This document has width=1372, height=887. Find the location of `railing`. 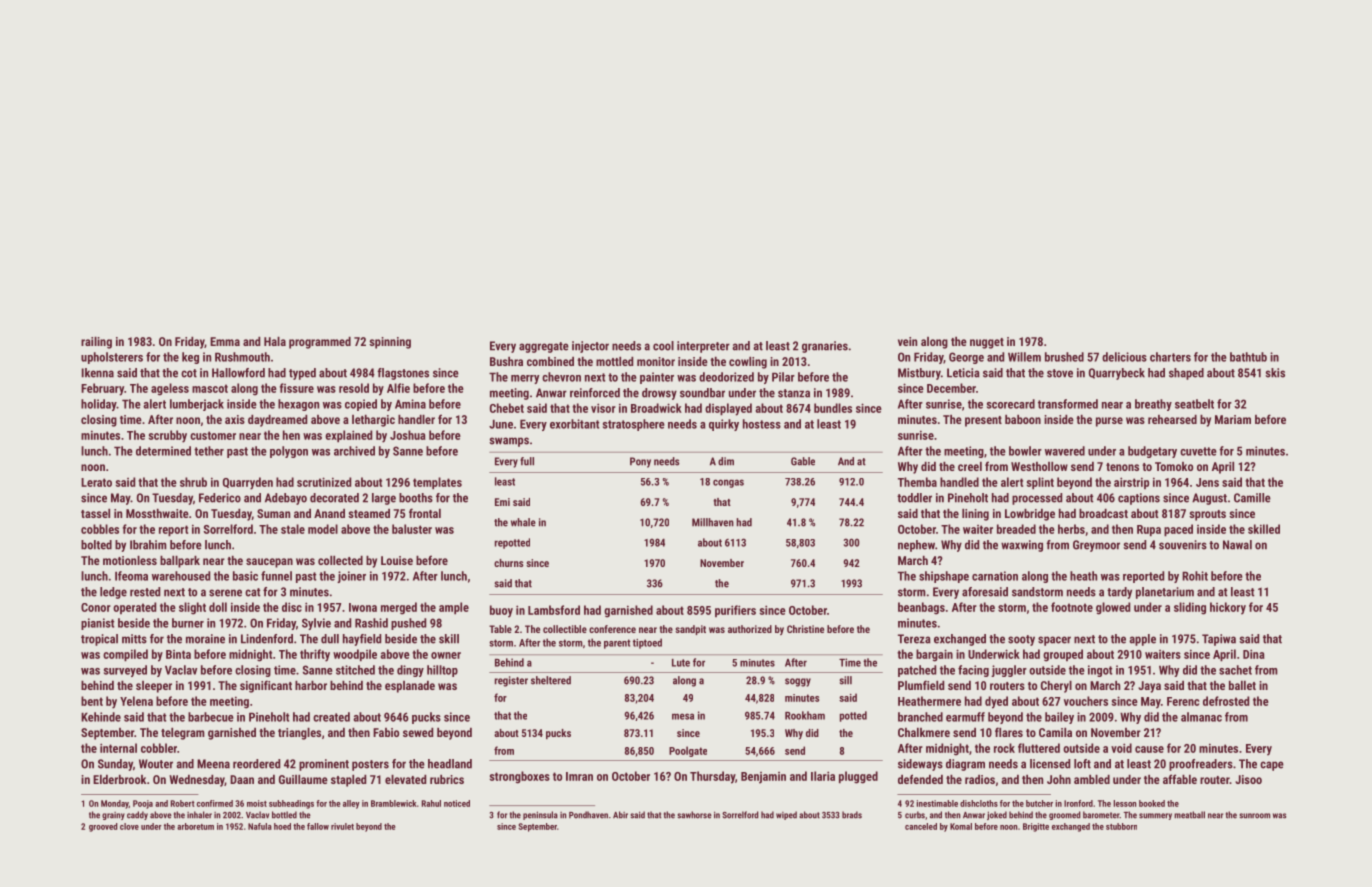

railing is located at coordinates (96, 343).
